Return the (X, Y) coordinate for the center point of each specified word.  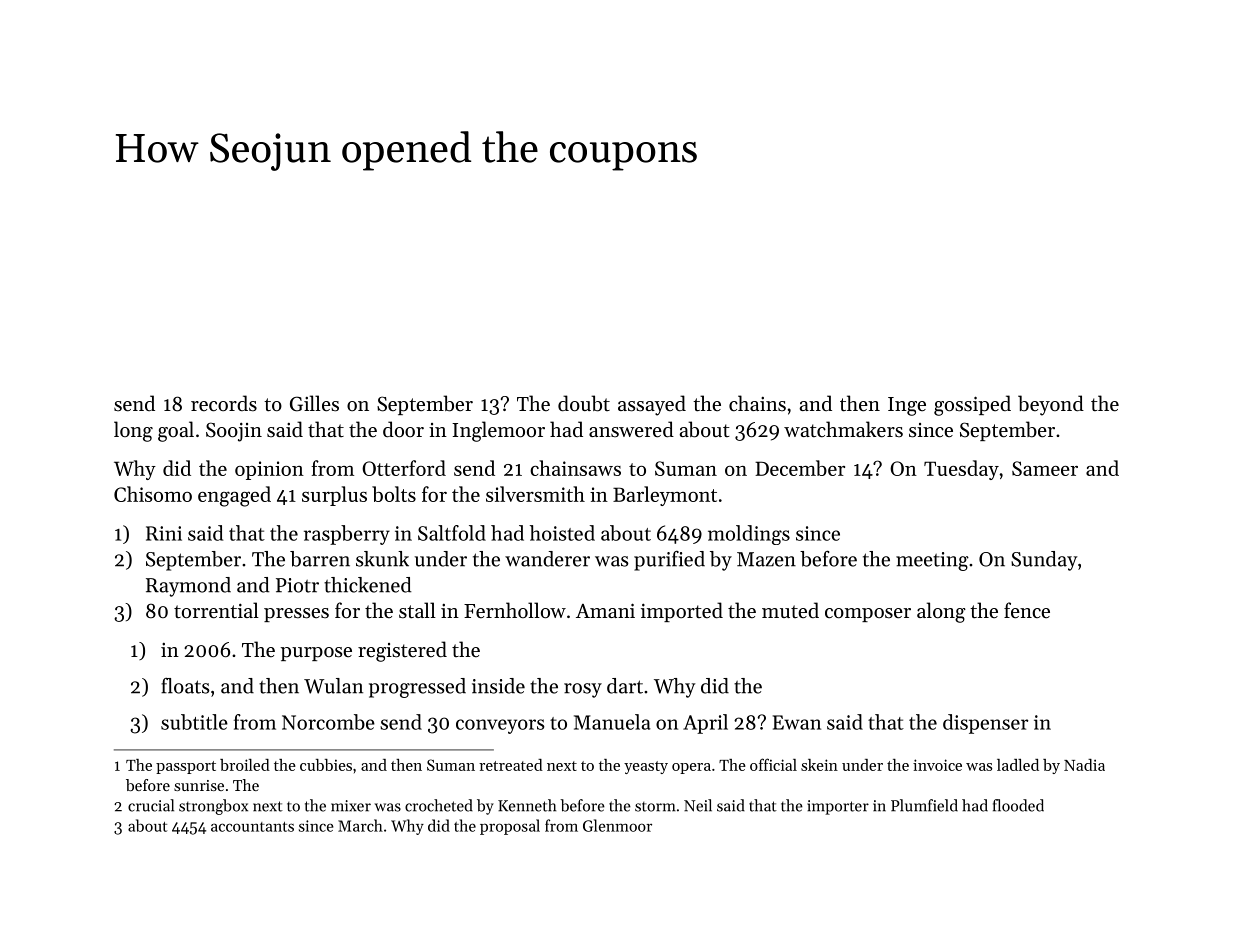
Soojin (234, 432)
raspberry (347, 535)
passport (186, 767)
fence (1027, 610)
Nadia (1084, 765)
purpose (316, 654)
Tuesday (961, 470)
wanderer (547, 559)
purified (669, 561)
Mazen (766, 559)
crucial (151, 805)
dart (625, 686)
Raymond (188, 587)
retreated (511, 765)
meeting (932, 561)
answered (631, 429)
